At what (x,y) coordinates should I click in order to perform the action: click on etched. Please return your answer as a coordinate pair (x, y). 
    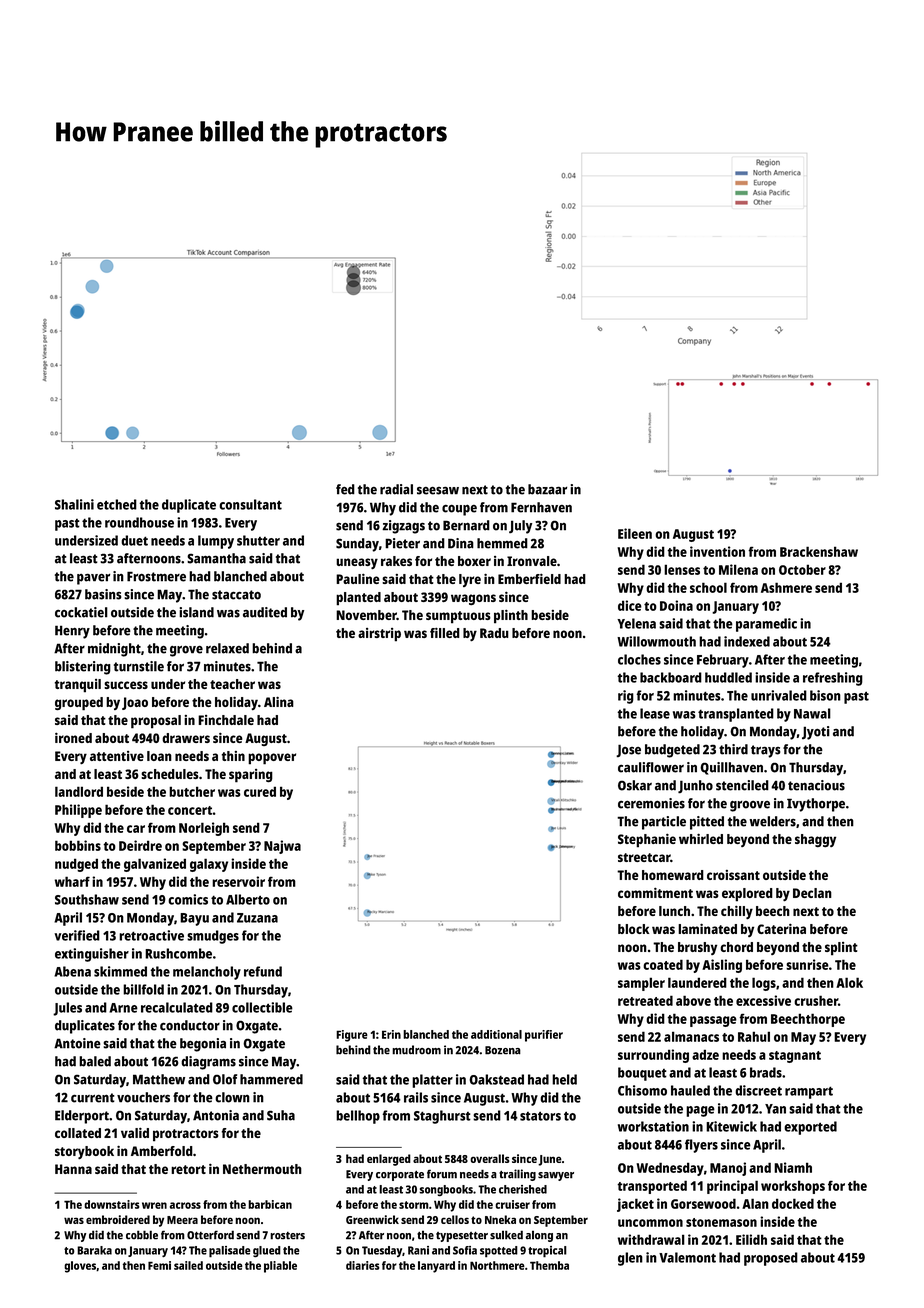
    Looking at the image, I should click on (117, 504).
